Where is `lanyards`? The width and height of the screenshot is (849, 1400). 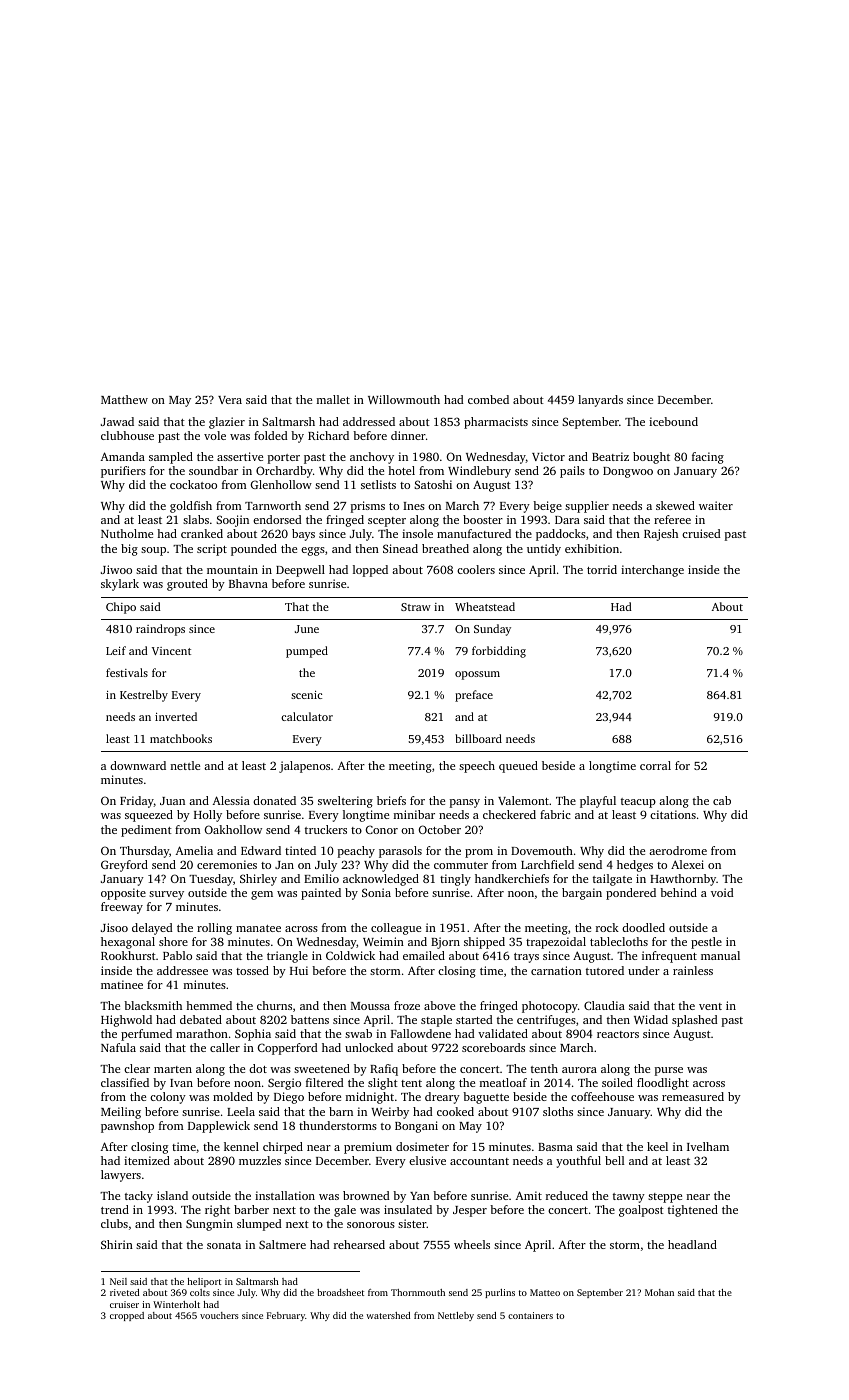 lanyards is located at coordinates (600, 401).
